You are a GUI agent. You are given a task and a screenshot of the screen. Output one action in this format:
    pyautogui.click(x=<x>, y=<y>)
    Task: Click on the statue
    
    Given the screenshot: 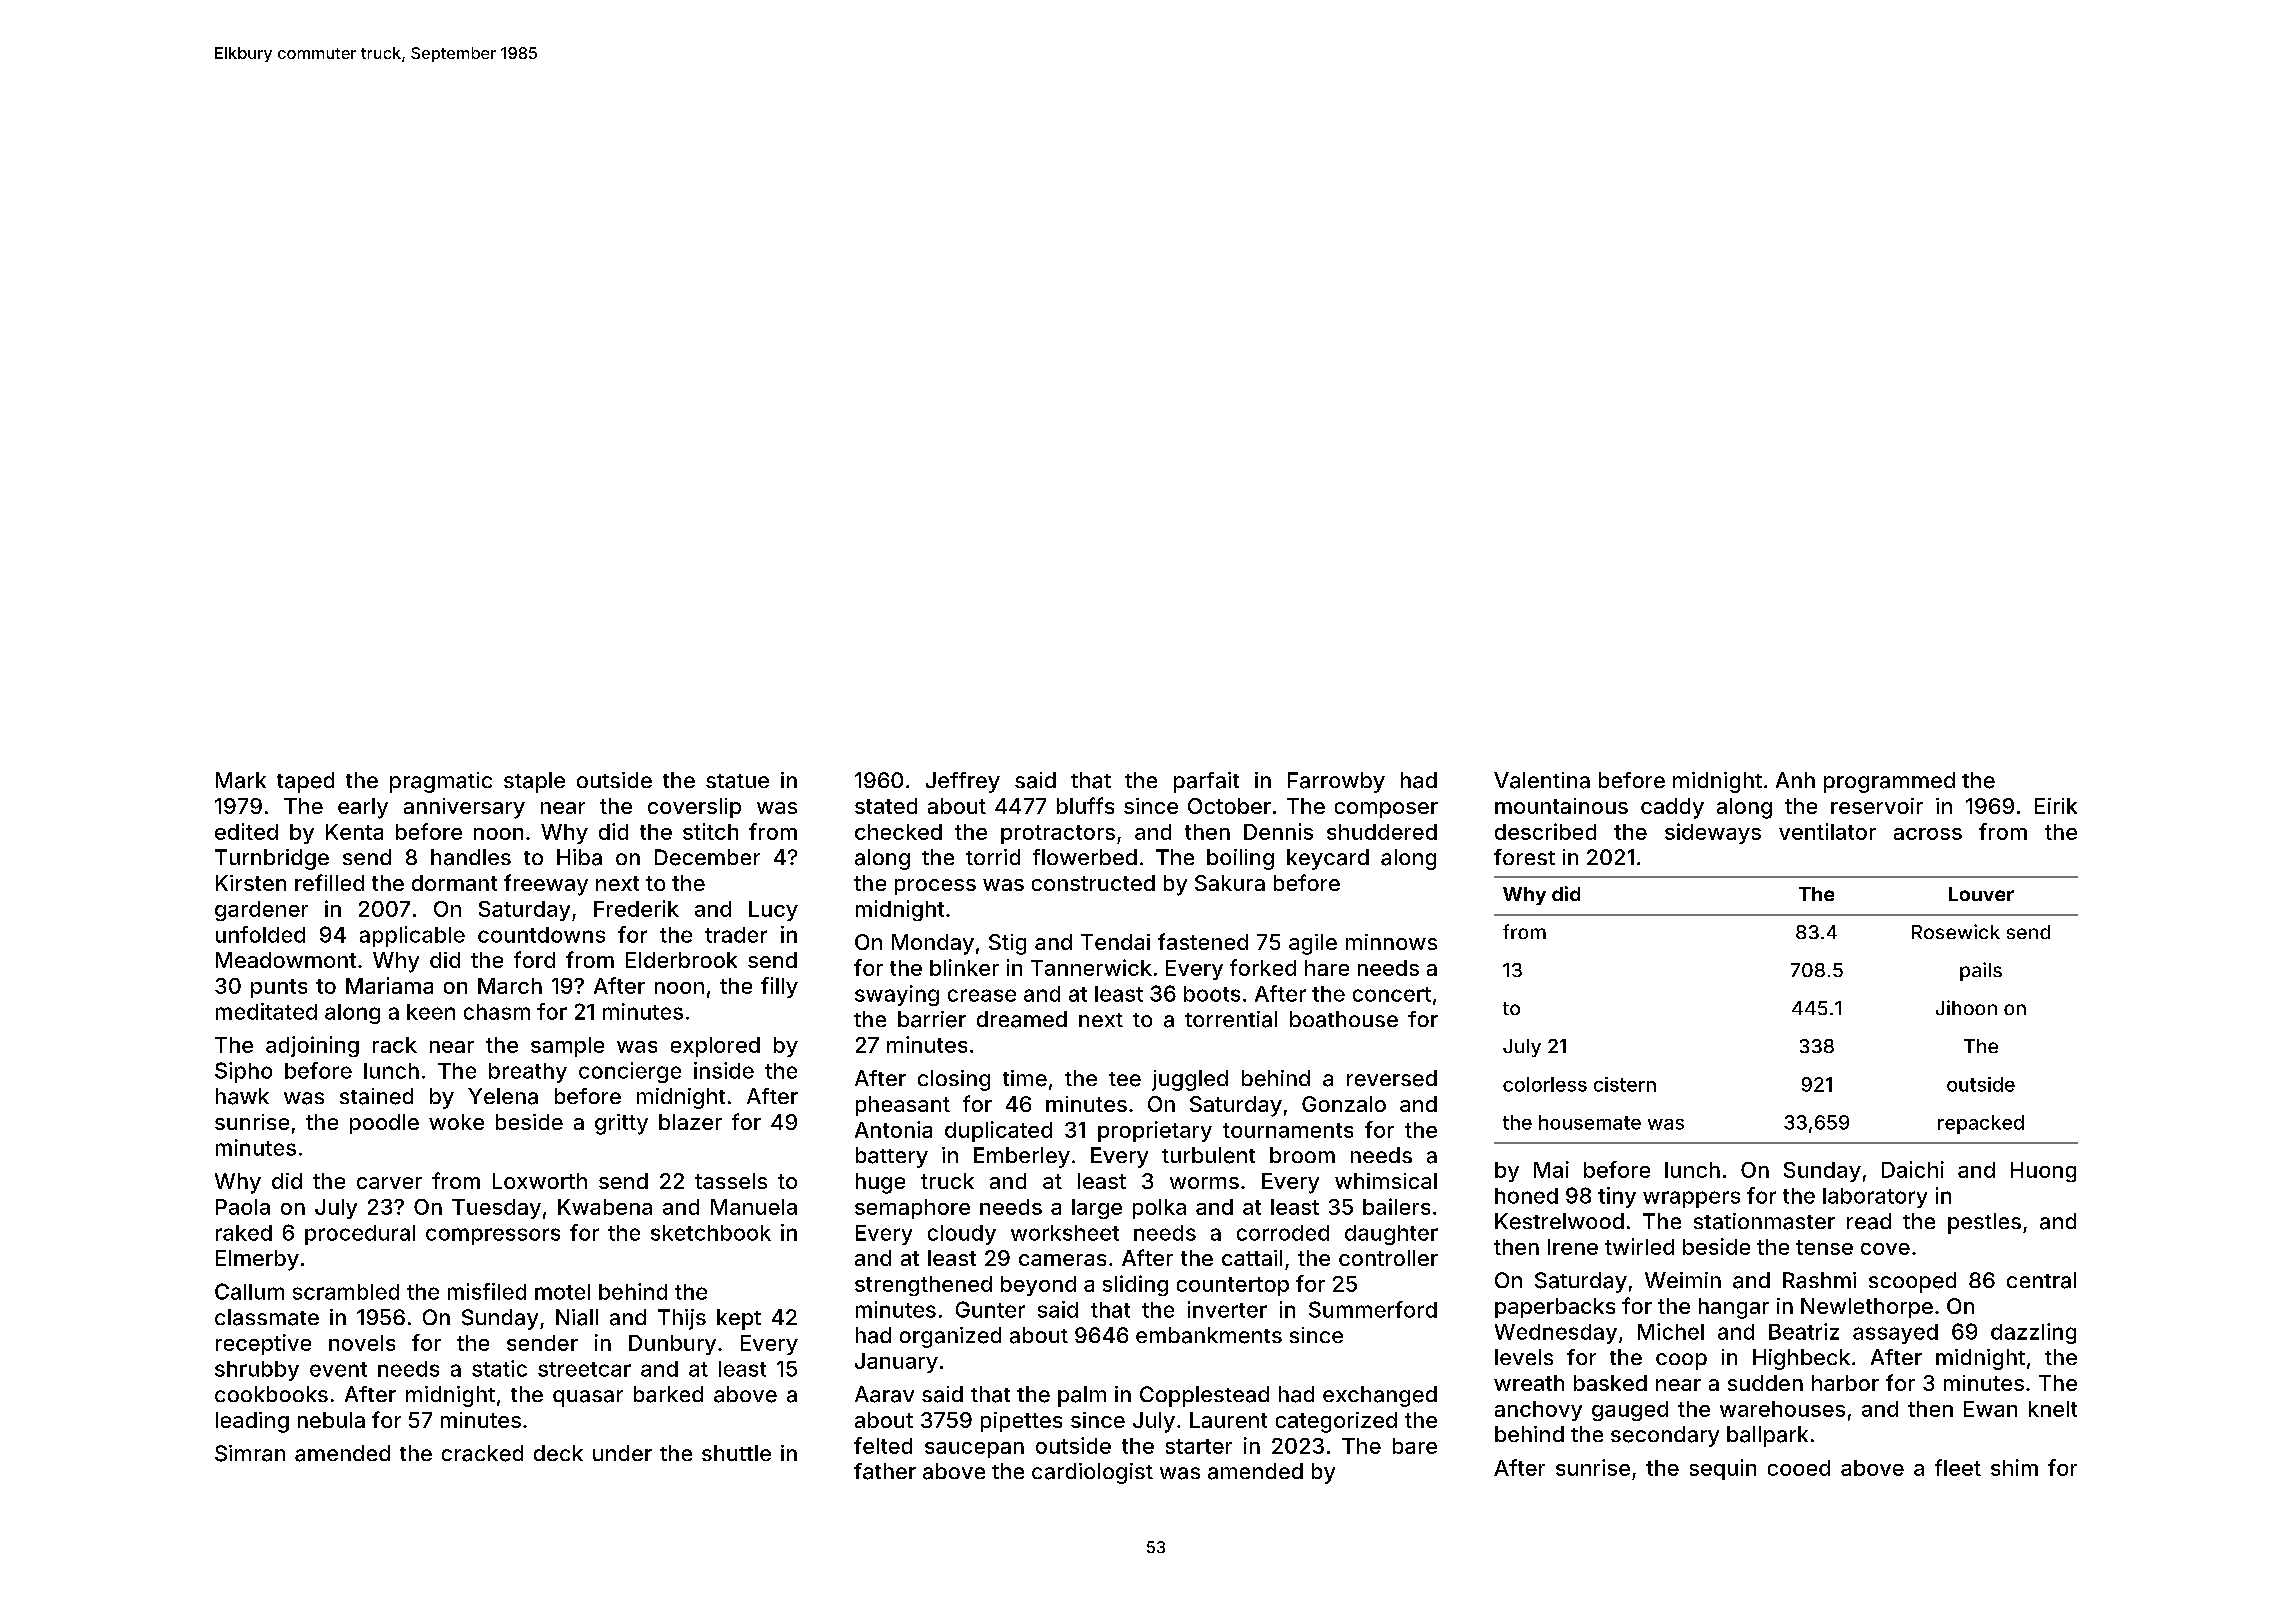 What is the action you would take?
    pyautogui.click(x=737, y=781)
